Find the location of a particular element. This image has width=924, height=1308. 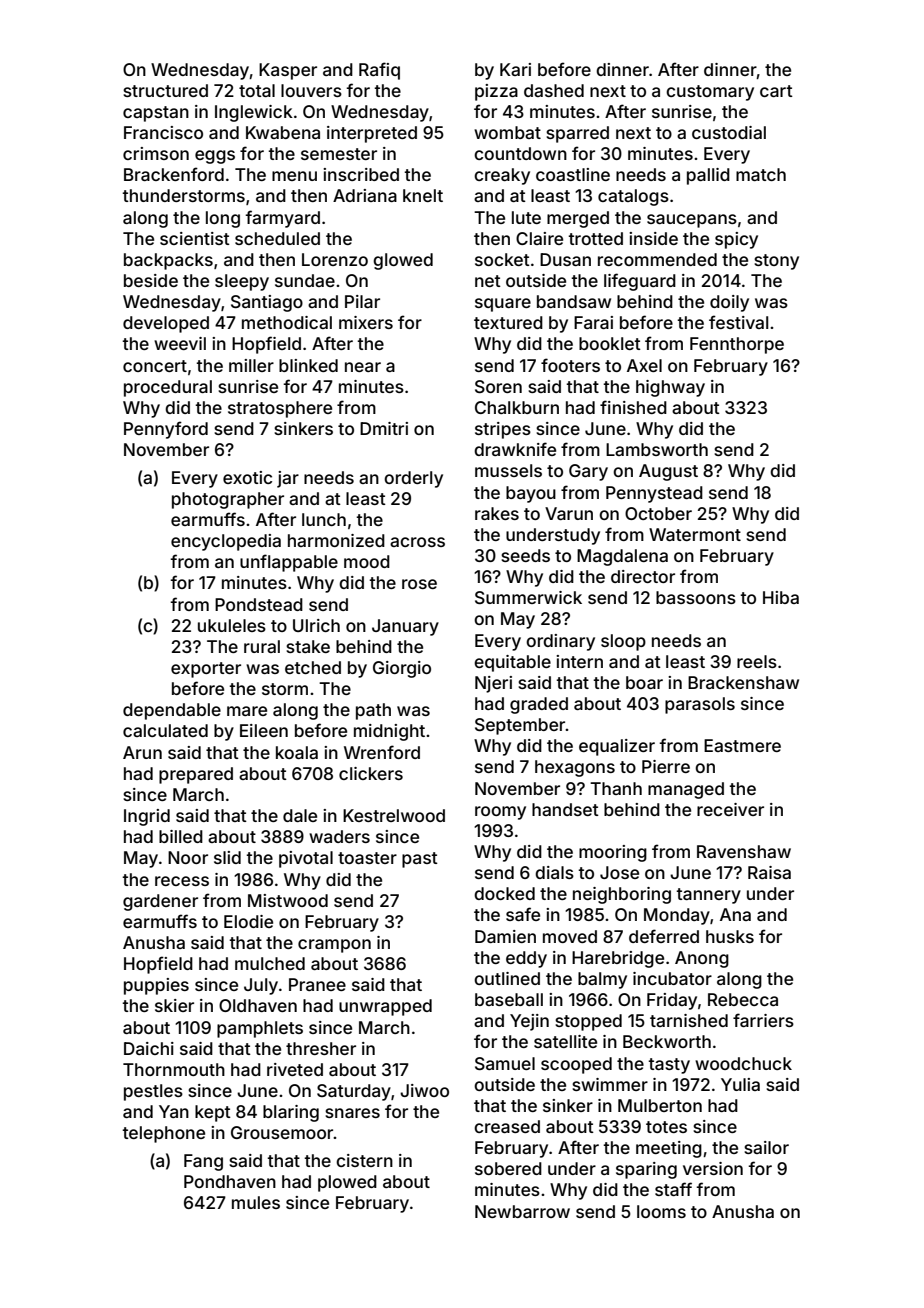

Fennthorpe is located at coordinates (737, 345).
